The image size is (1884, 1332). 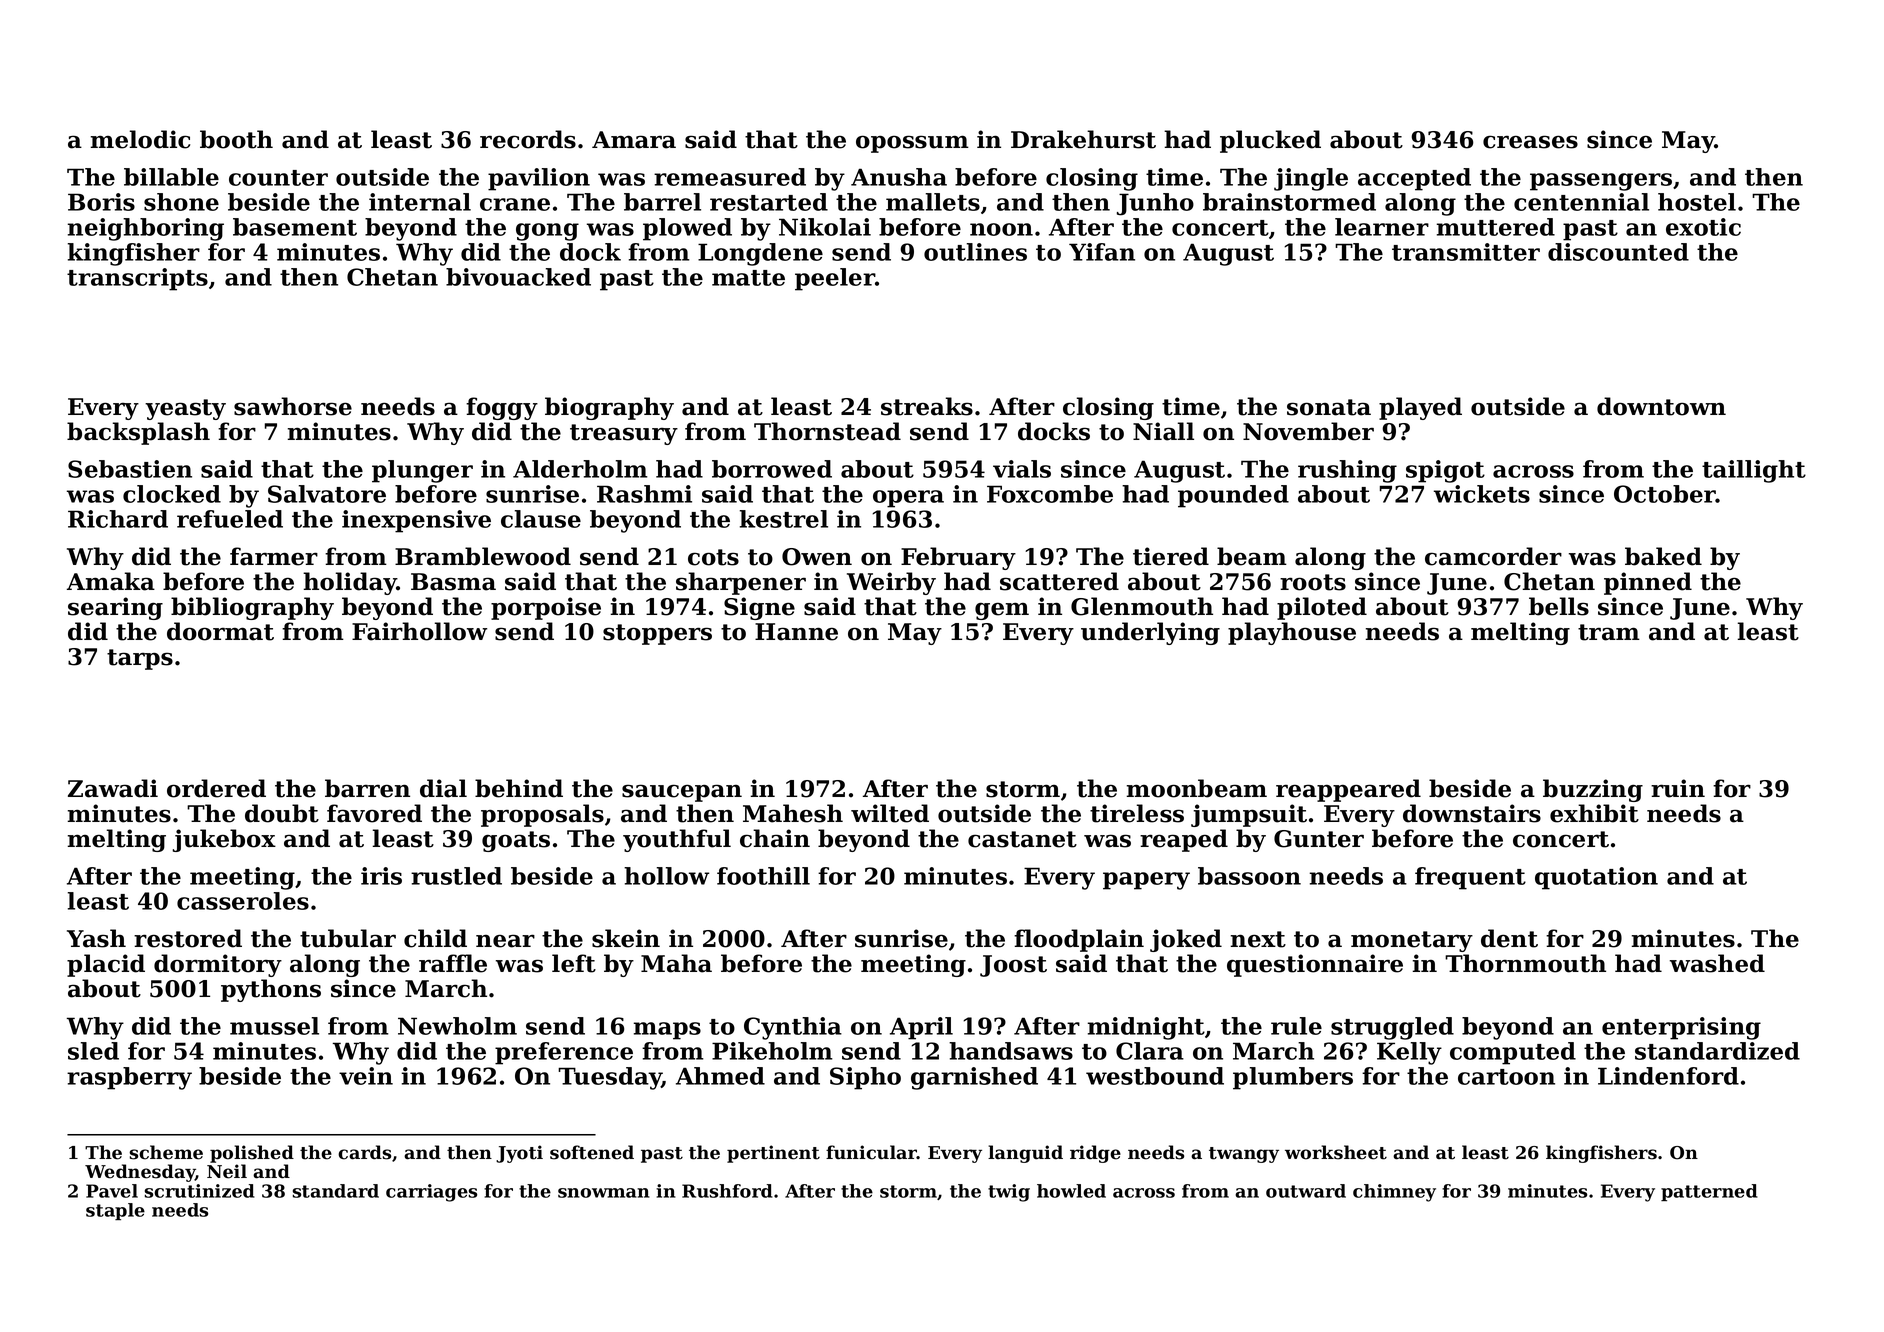 I want to click on Owen, so click(x=817, y=557).
